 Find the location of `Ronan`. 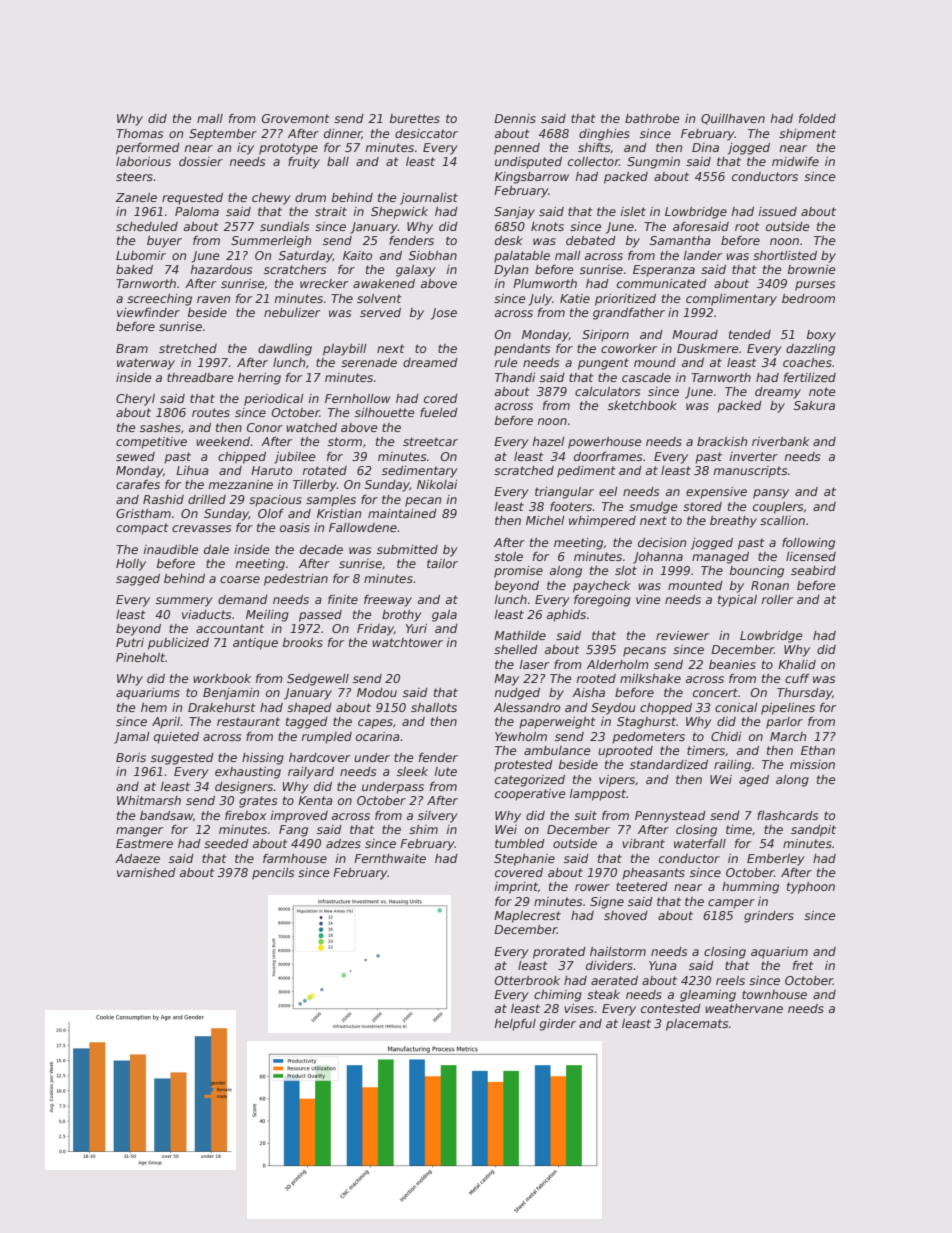

Ronan is located at coordinates (770, 585).
